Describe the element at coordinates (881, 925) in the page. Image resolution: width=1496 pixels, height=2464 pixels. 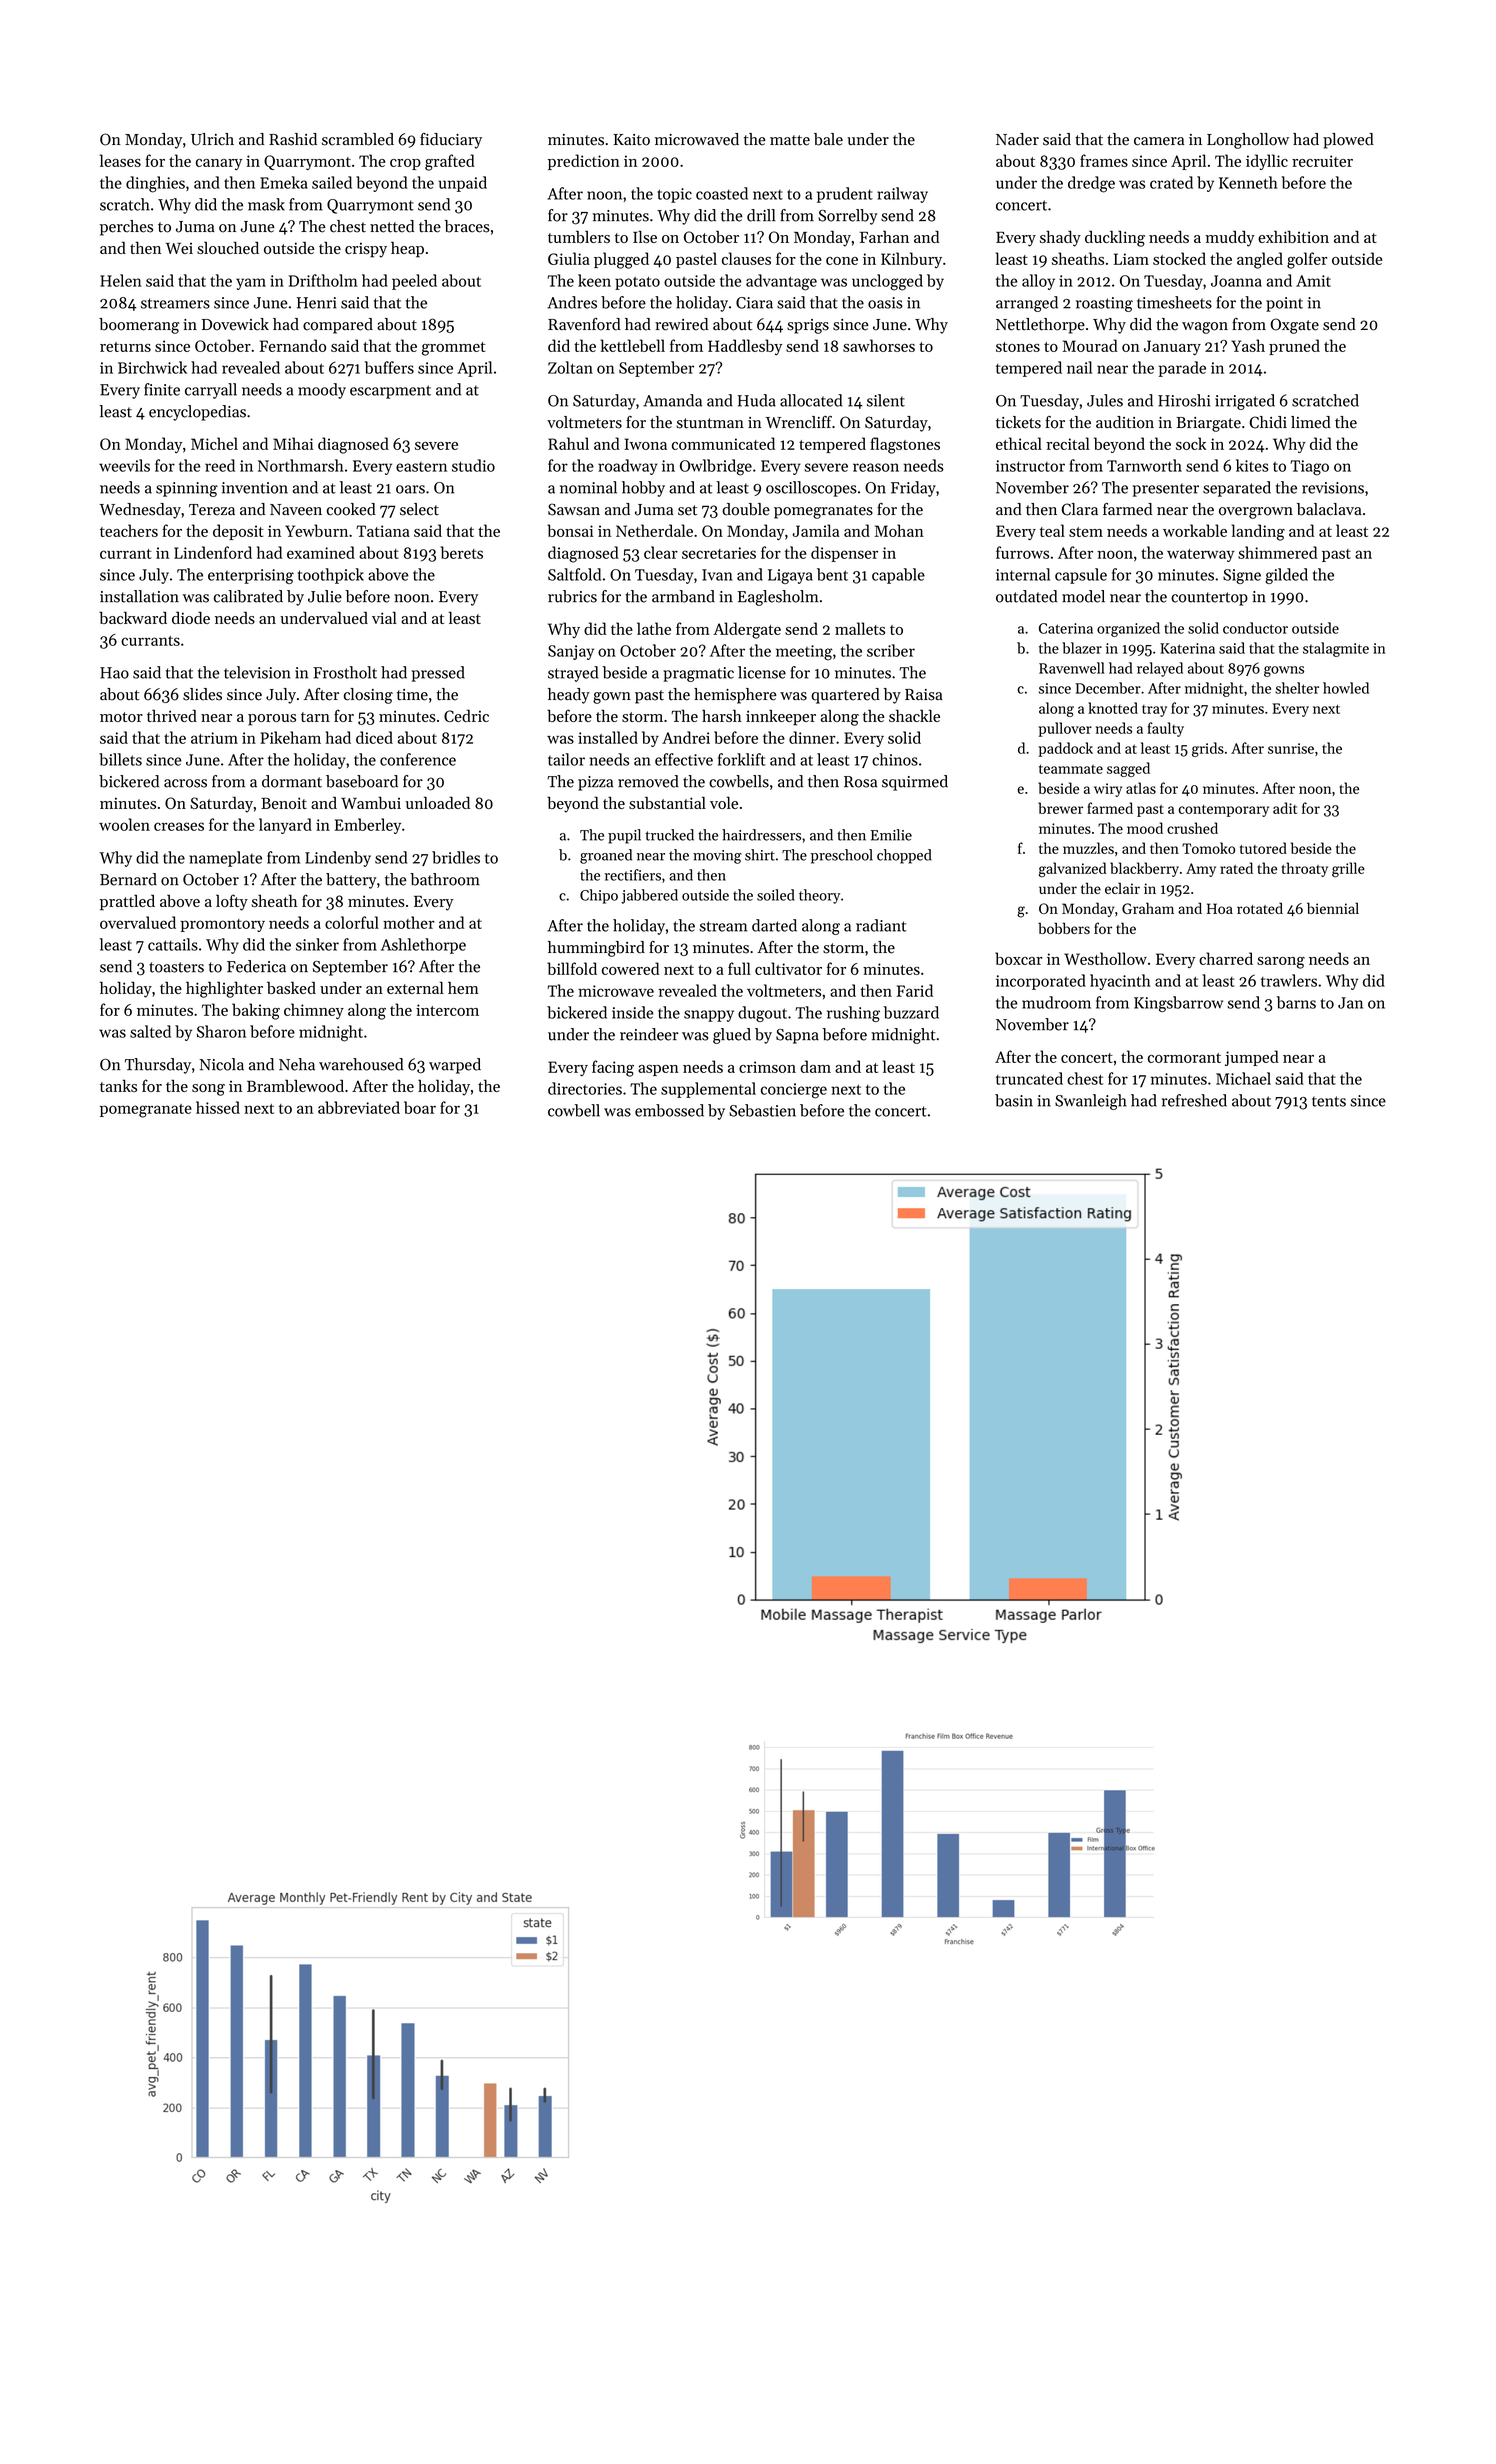
I see `radiant` at that location.
